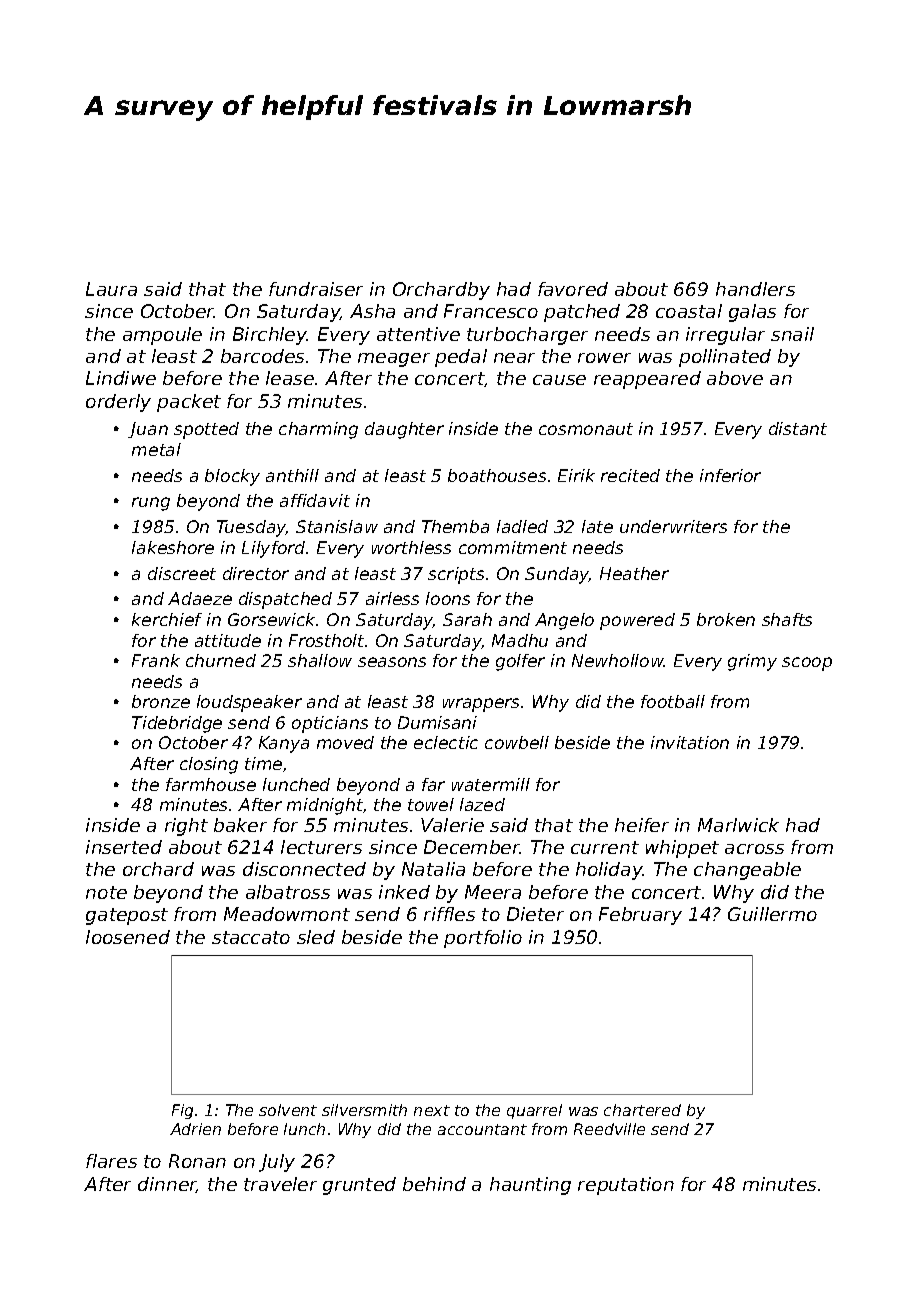  Describe the element at coordinates (530, 1186) in the screenshot. I see `haunting` at that location.
